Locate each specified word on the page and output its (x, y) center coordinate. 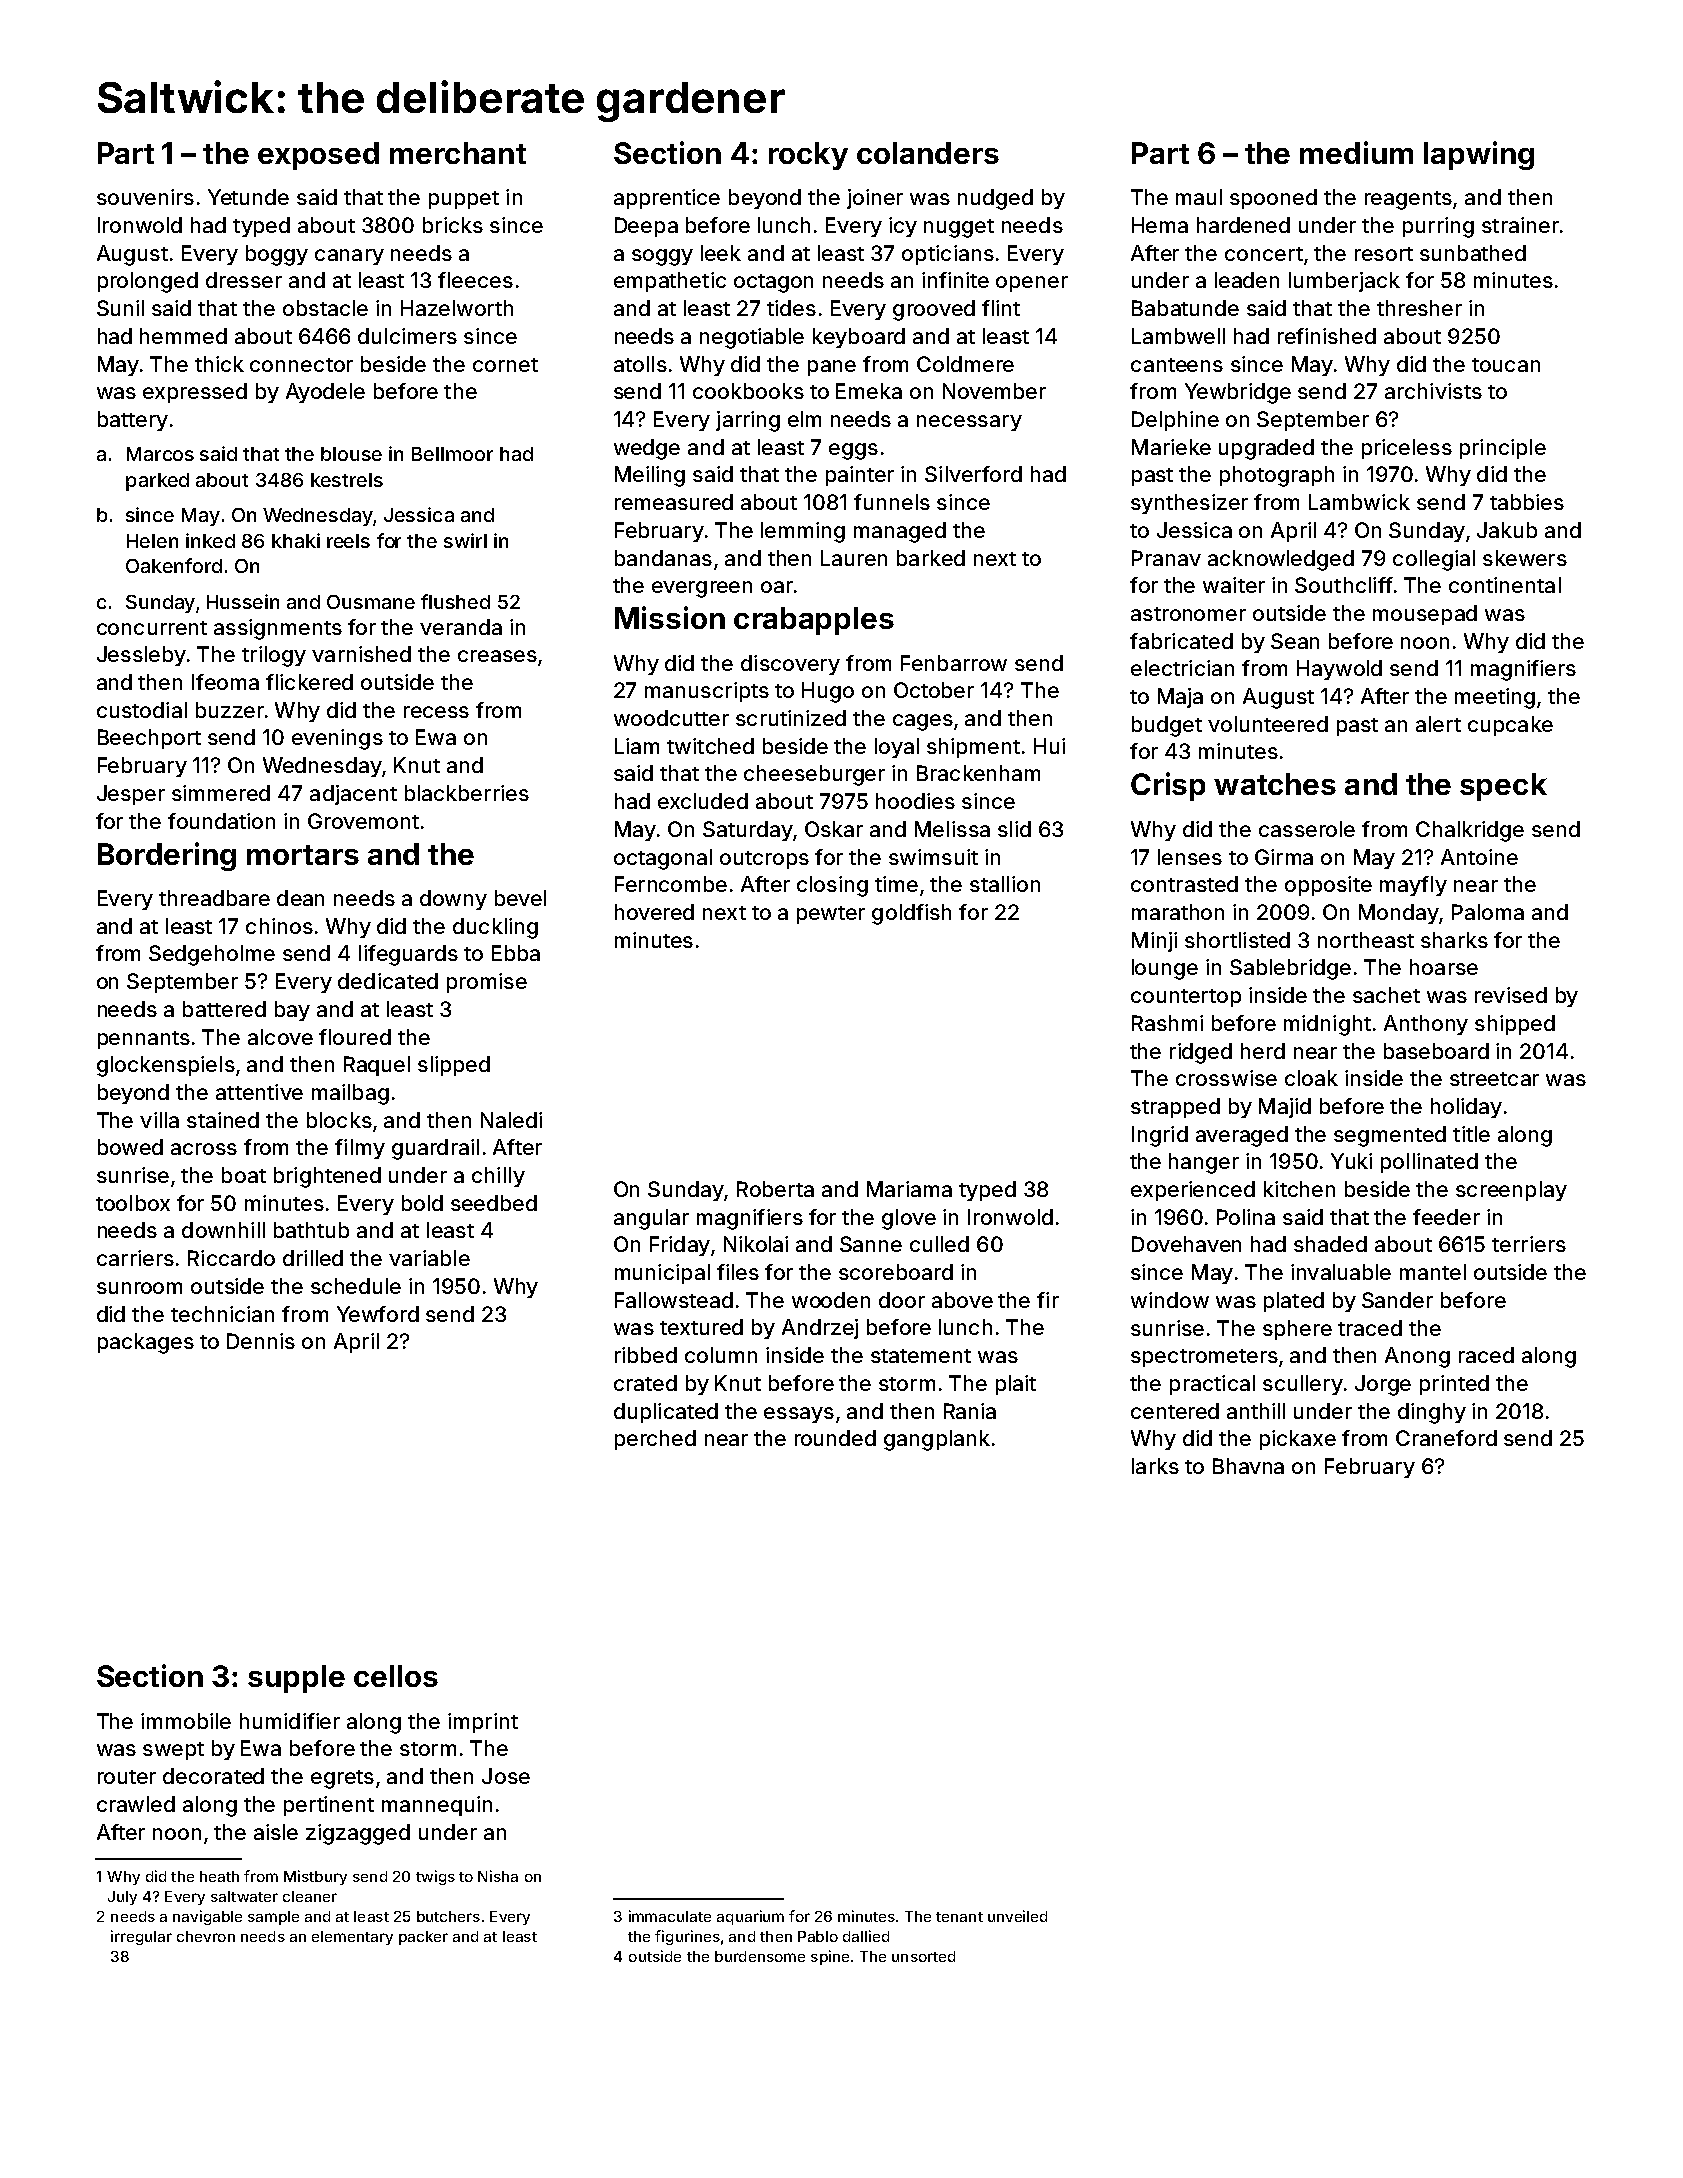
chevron (206, 1936)
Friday (680, 1246)
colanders (928, 153)
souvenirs (145, 197)
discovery (790, 665)
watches (1275, 784)
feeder (1446, 1217)
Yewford (378, 1314)
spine (830, 1957)
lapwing (1479, 155)
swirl (465, 540)
